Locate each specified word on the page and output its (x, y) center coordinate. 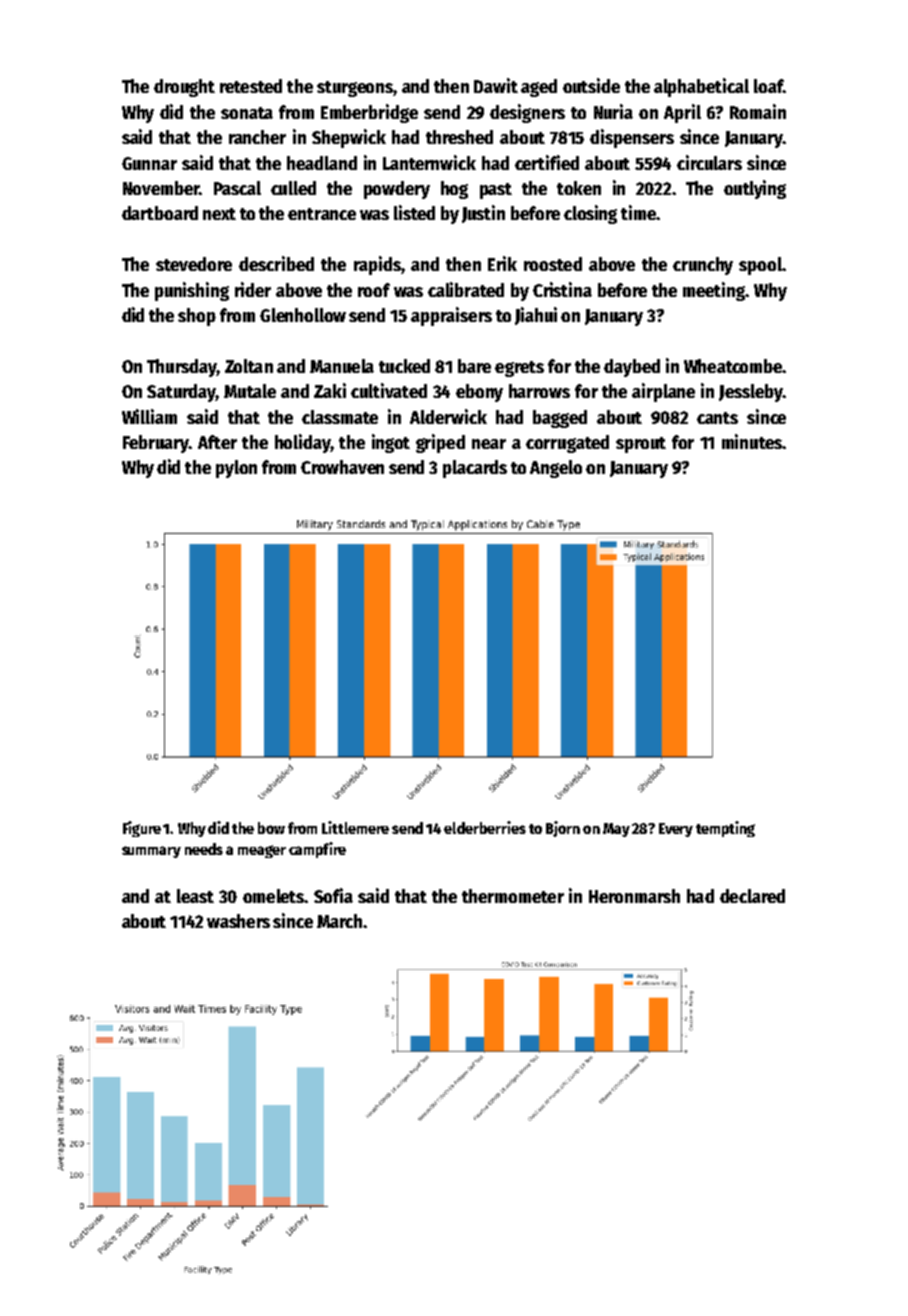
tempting (725, 829)
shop (197, 317)
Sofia (333, 895)
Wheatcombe (733, 366)
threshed (459, 137)
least (195, 896)
